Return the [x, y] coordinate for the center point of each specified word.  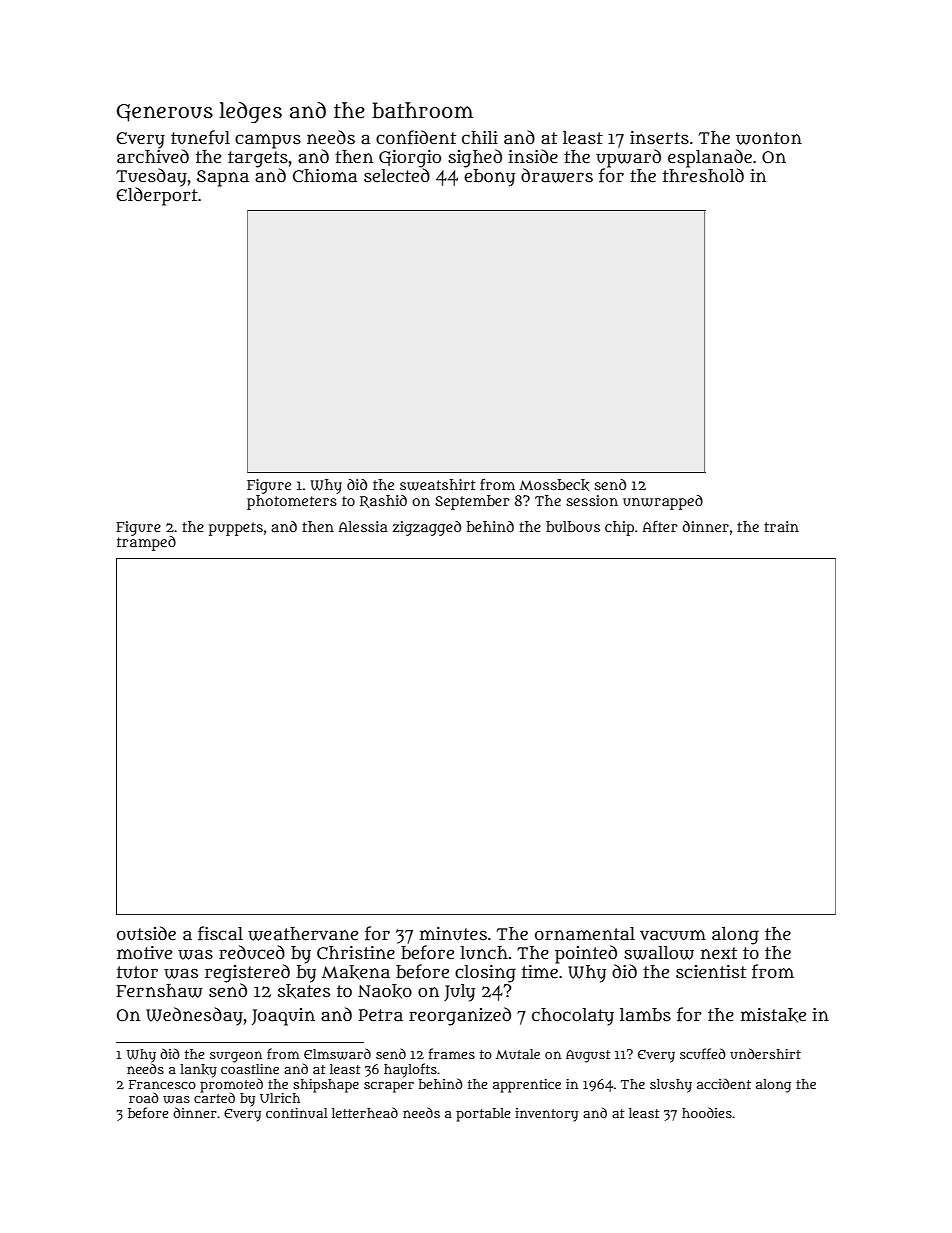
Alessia [363, 526]
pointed [586, 954]
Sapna [223, 178]
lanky [198, 1071]
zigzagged [427, 528]
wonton [769, 138]
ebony [489, 178]
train [781, 526]
